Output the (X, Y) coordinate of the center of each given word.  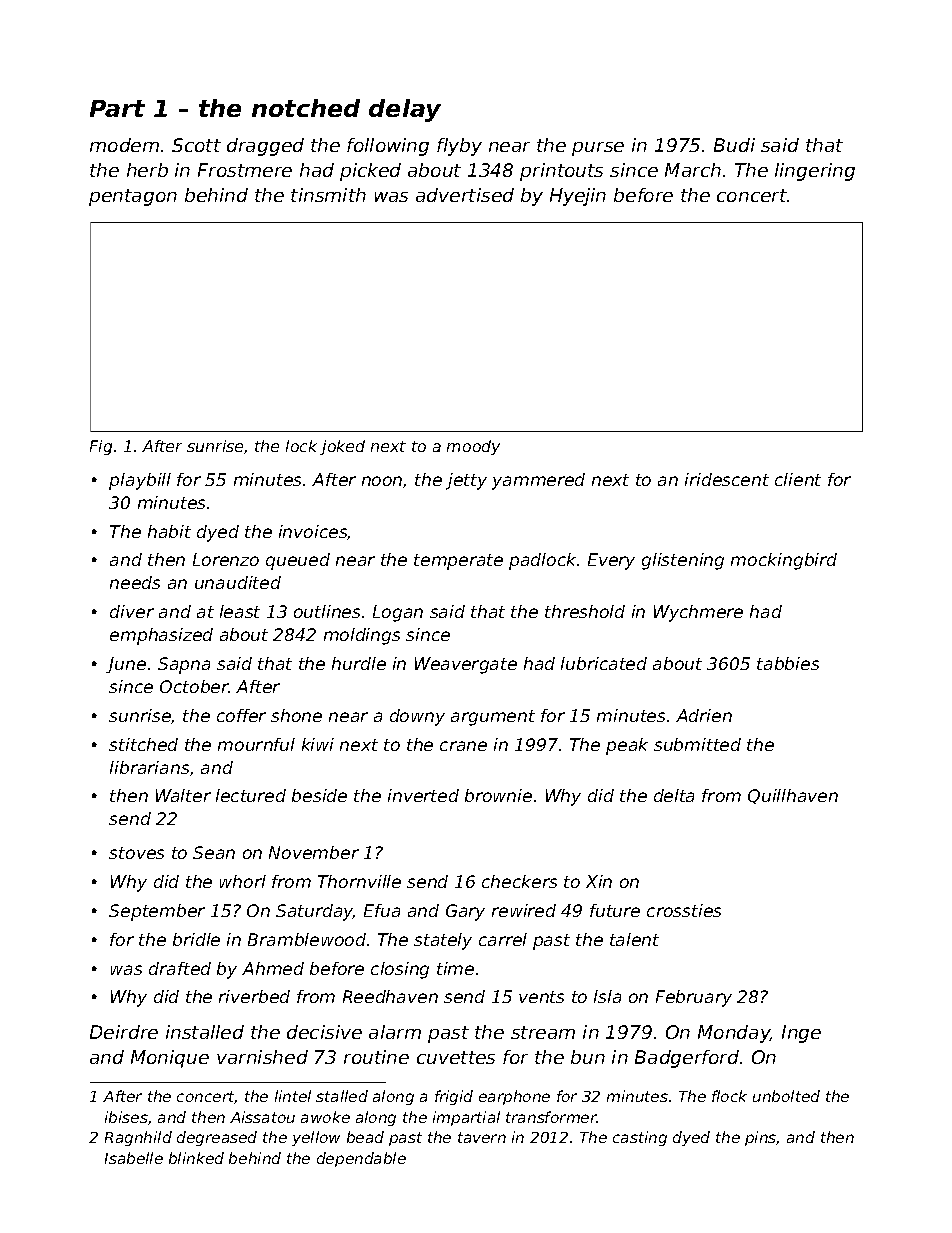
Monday (734, 1034)
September (157, 912)
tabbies (788, 663)
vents (541, 997)
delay (405, 110)
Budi (734, 145)
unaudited (238, 582)
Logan (398, 613)
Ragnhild (138, 1138)
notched (306, 108)
